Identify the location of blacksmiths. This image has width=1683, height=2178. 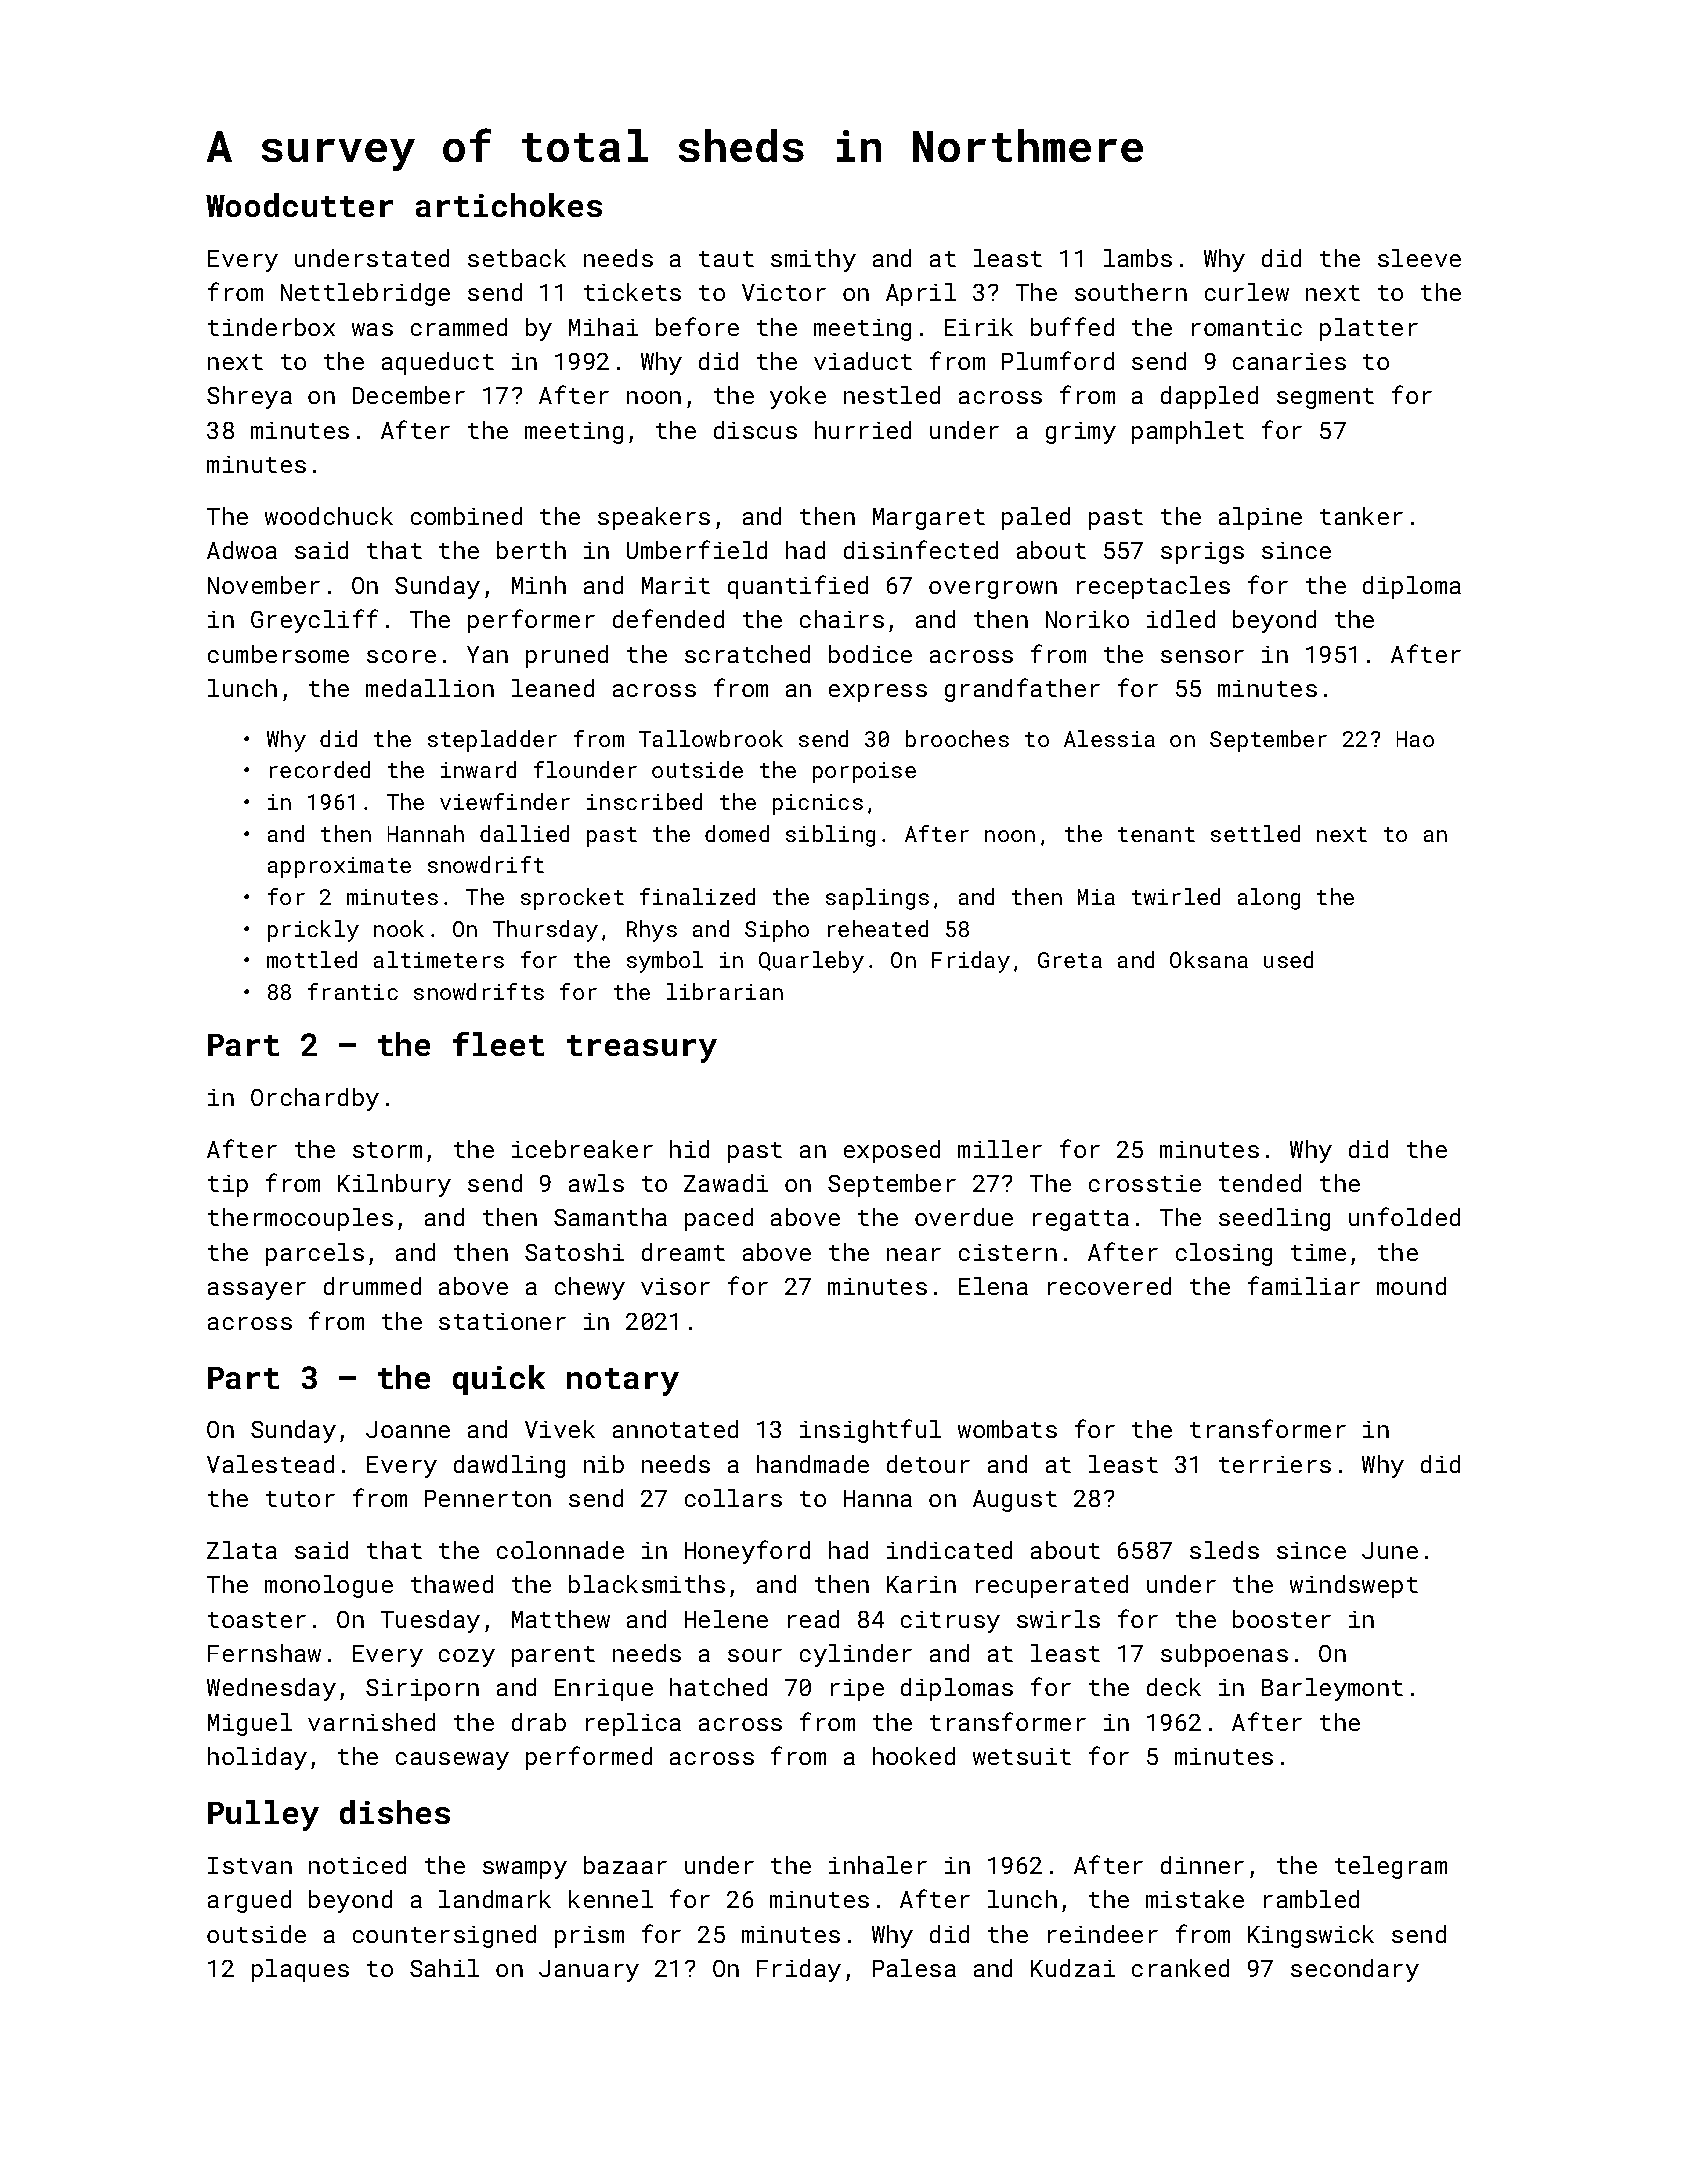
(647, 1584).
